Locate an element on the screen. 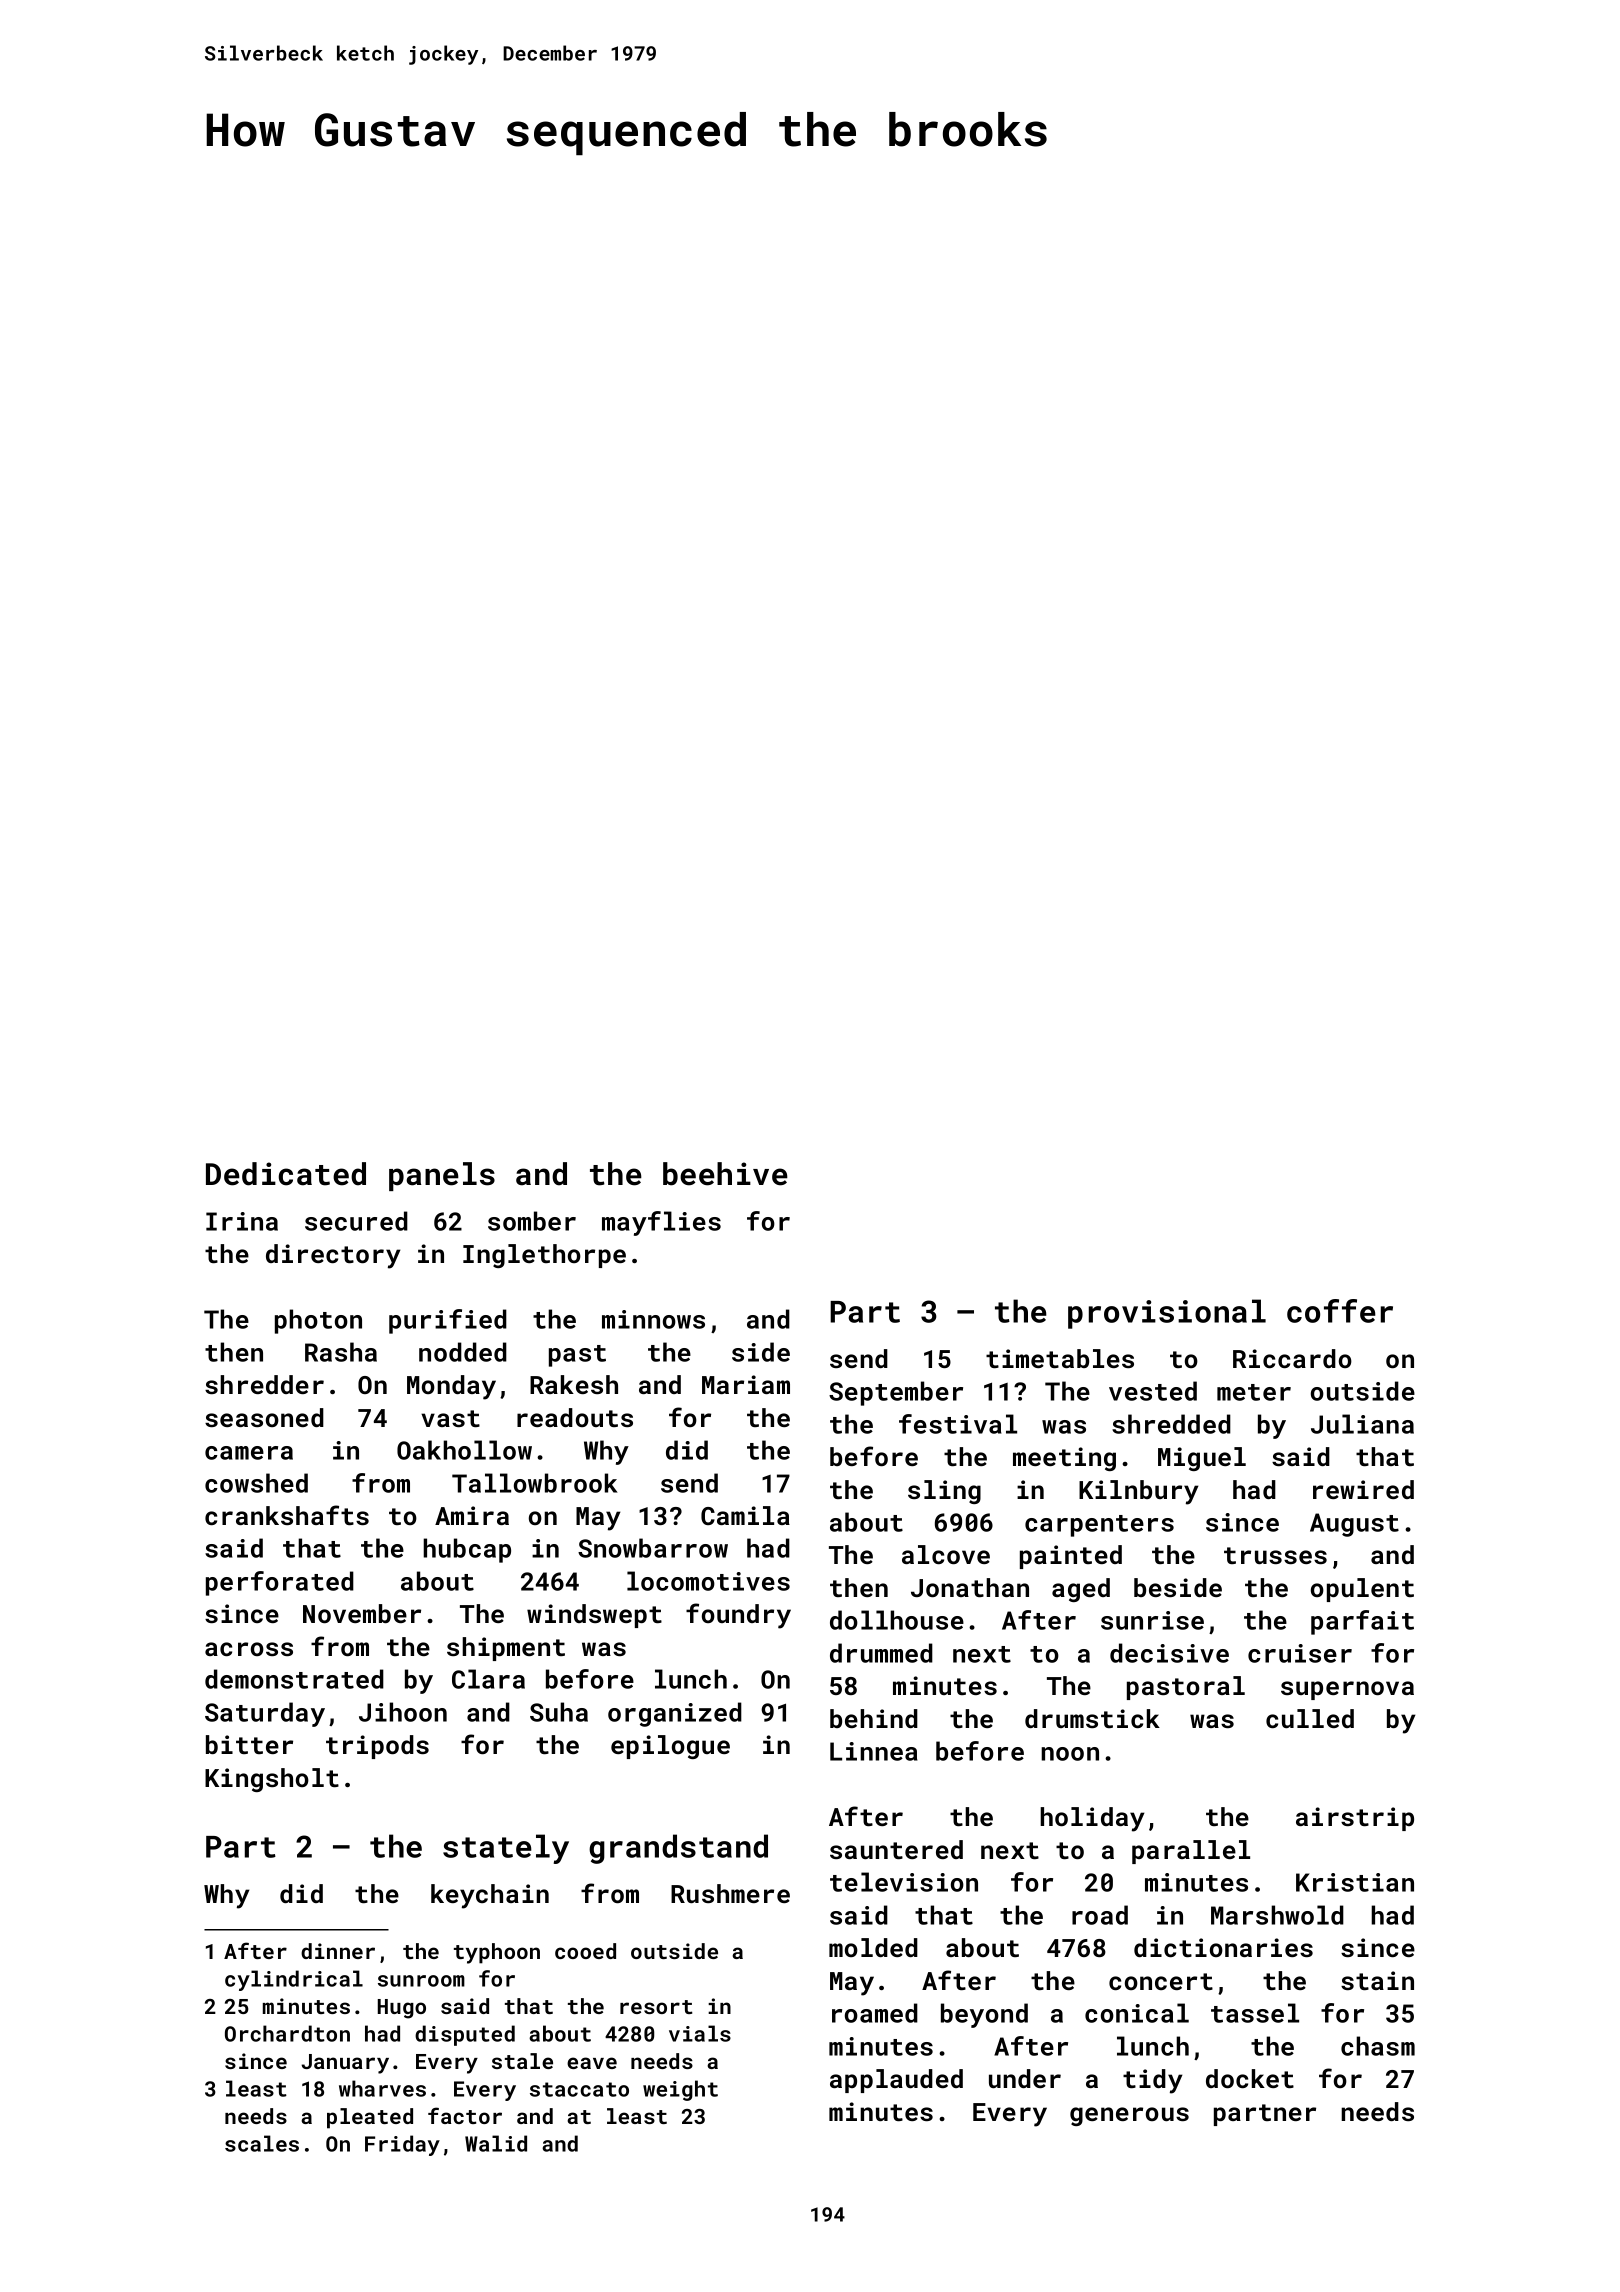  beehive is located at coordinates (725, 1174).
